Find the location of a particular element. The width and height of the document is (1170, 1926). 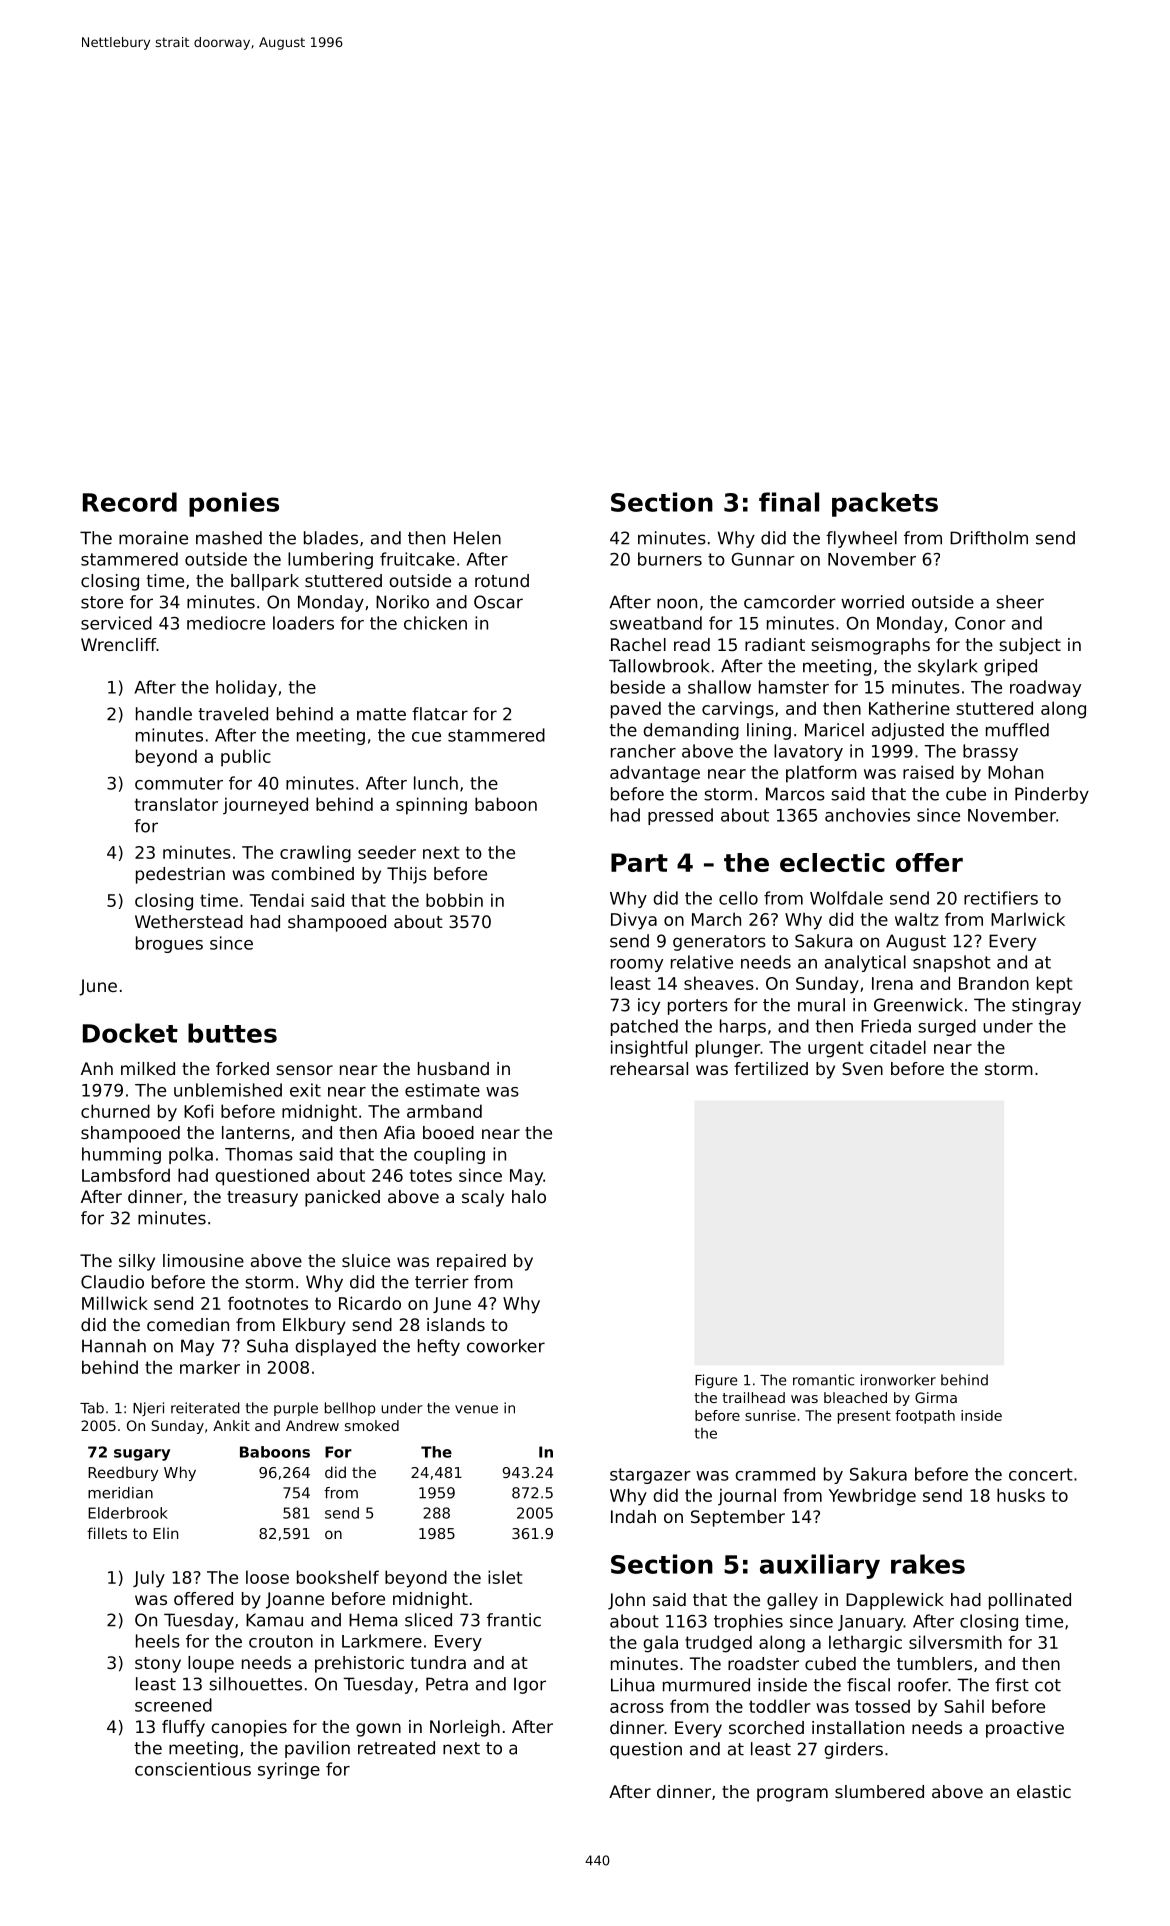

ponies is located at coordinates (234, 504).
